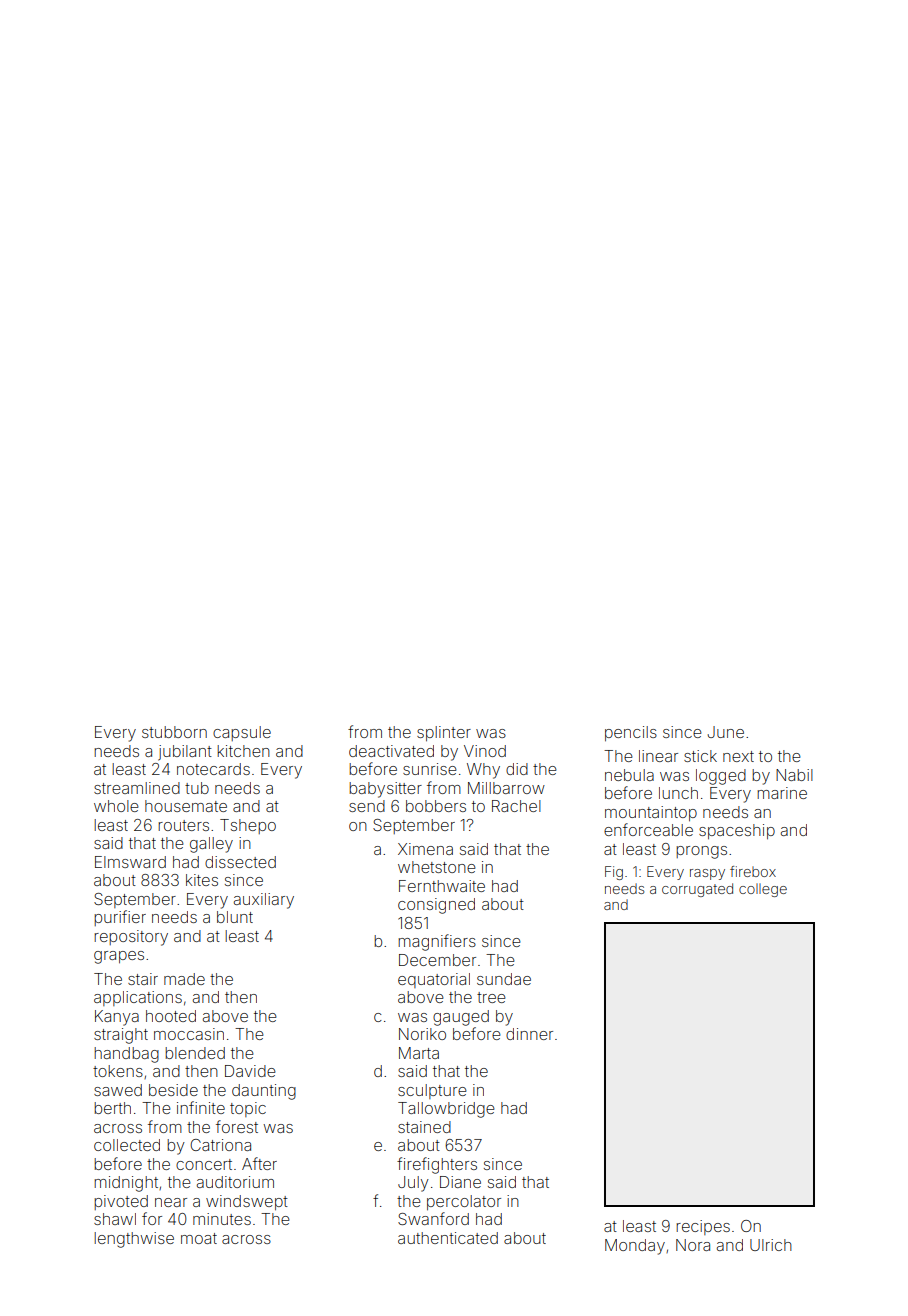  I want to click on enforceable, so click(648, 829).
